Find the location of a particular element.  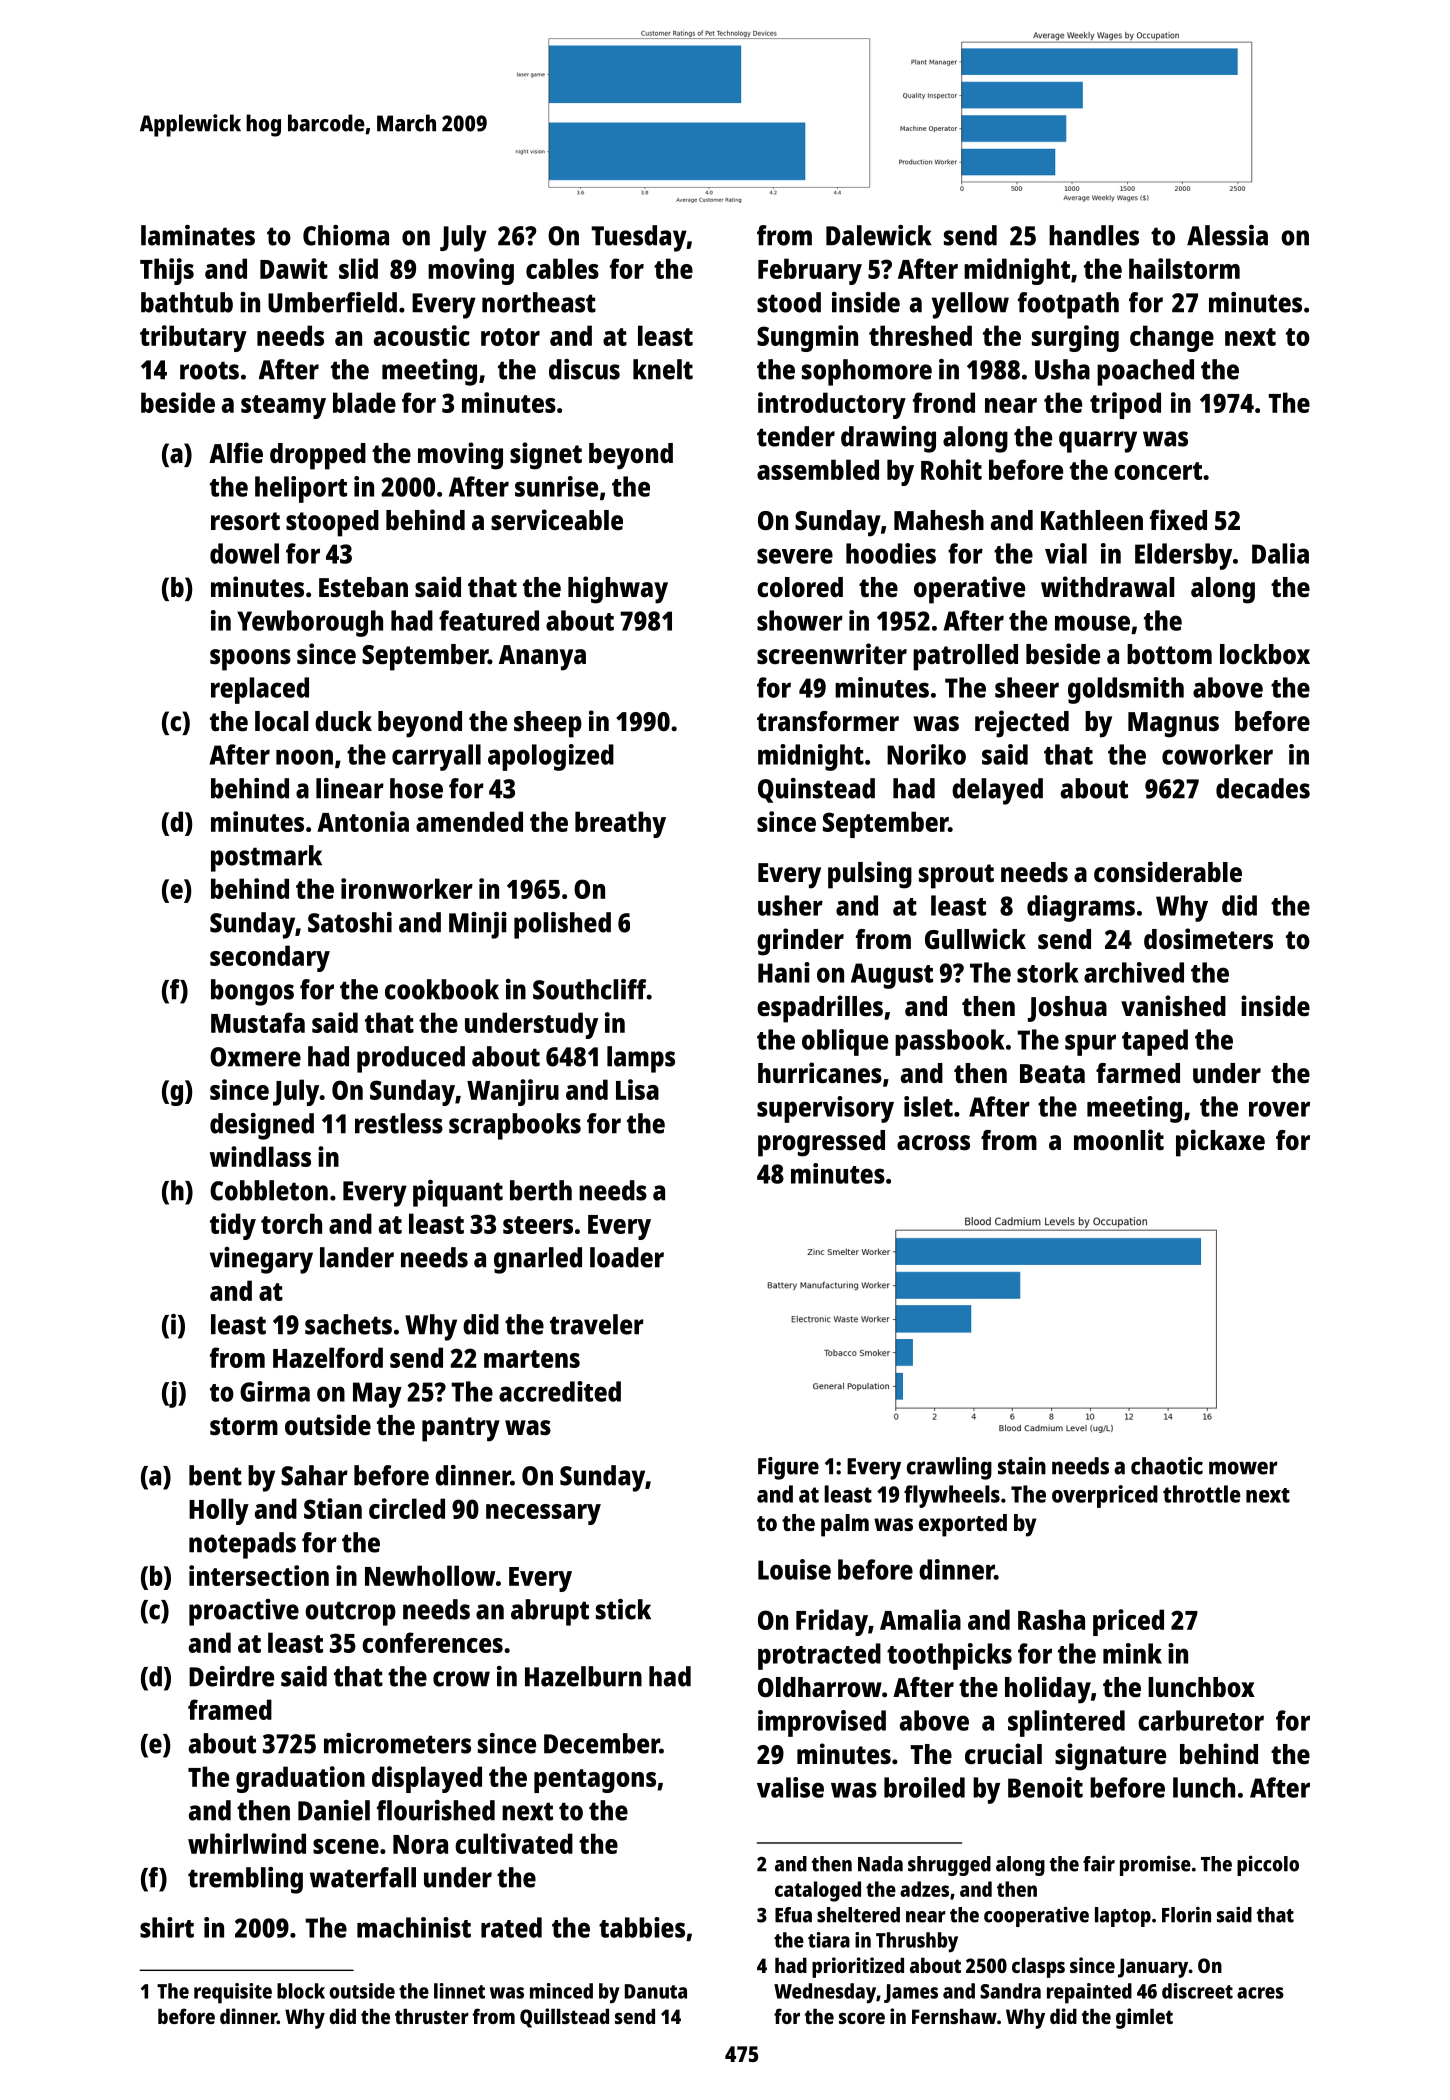

handles is located at coordinates (1094, 235).
